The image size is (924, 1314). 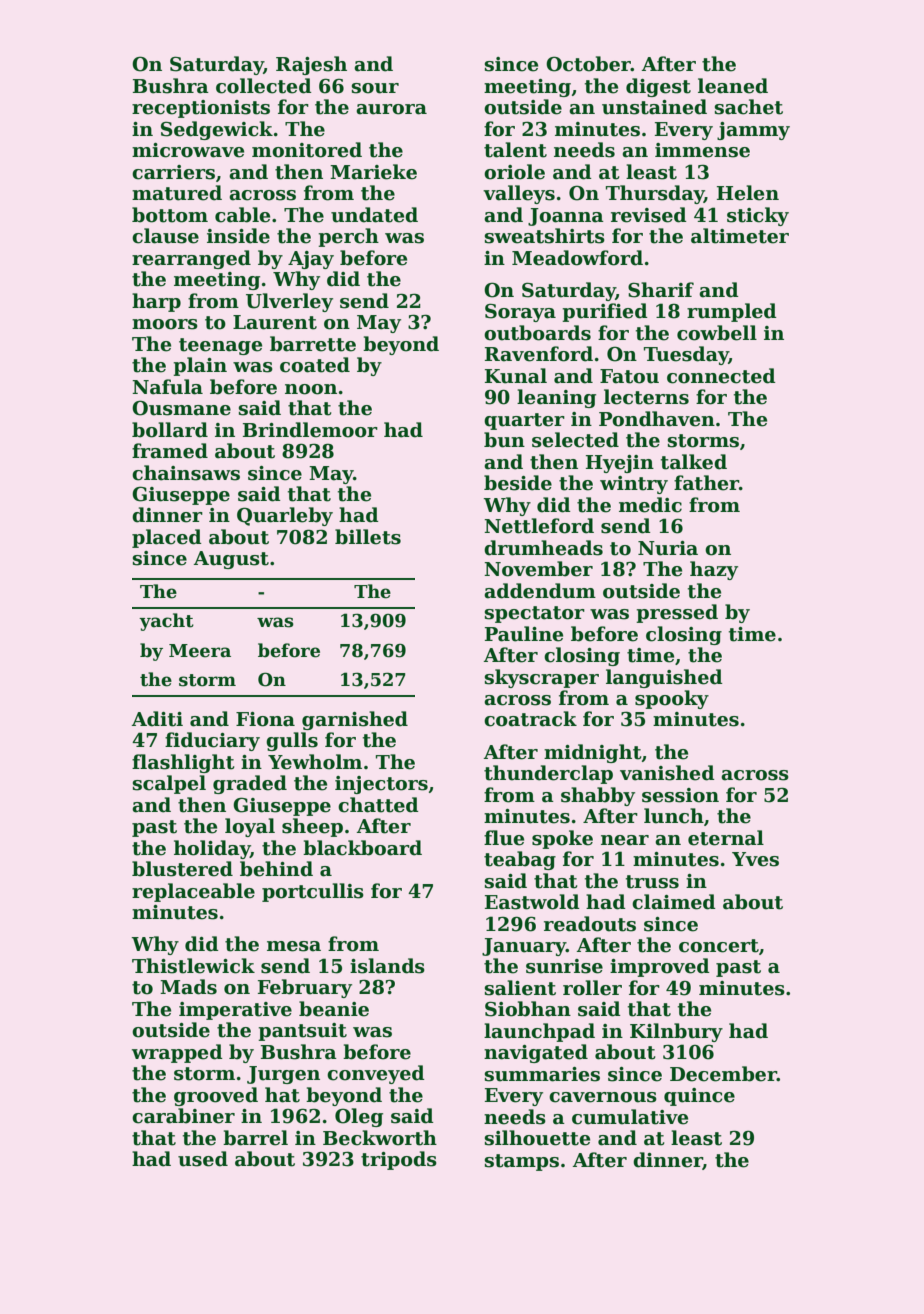 I want to click on Mads, so click(x=188, y=987).
